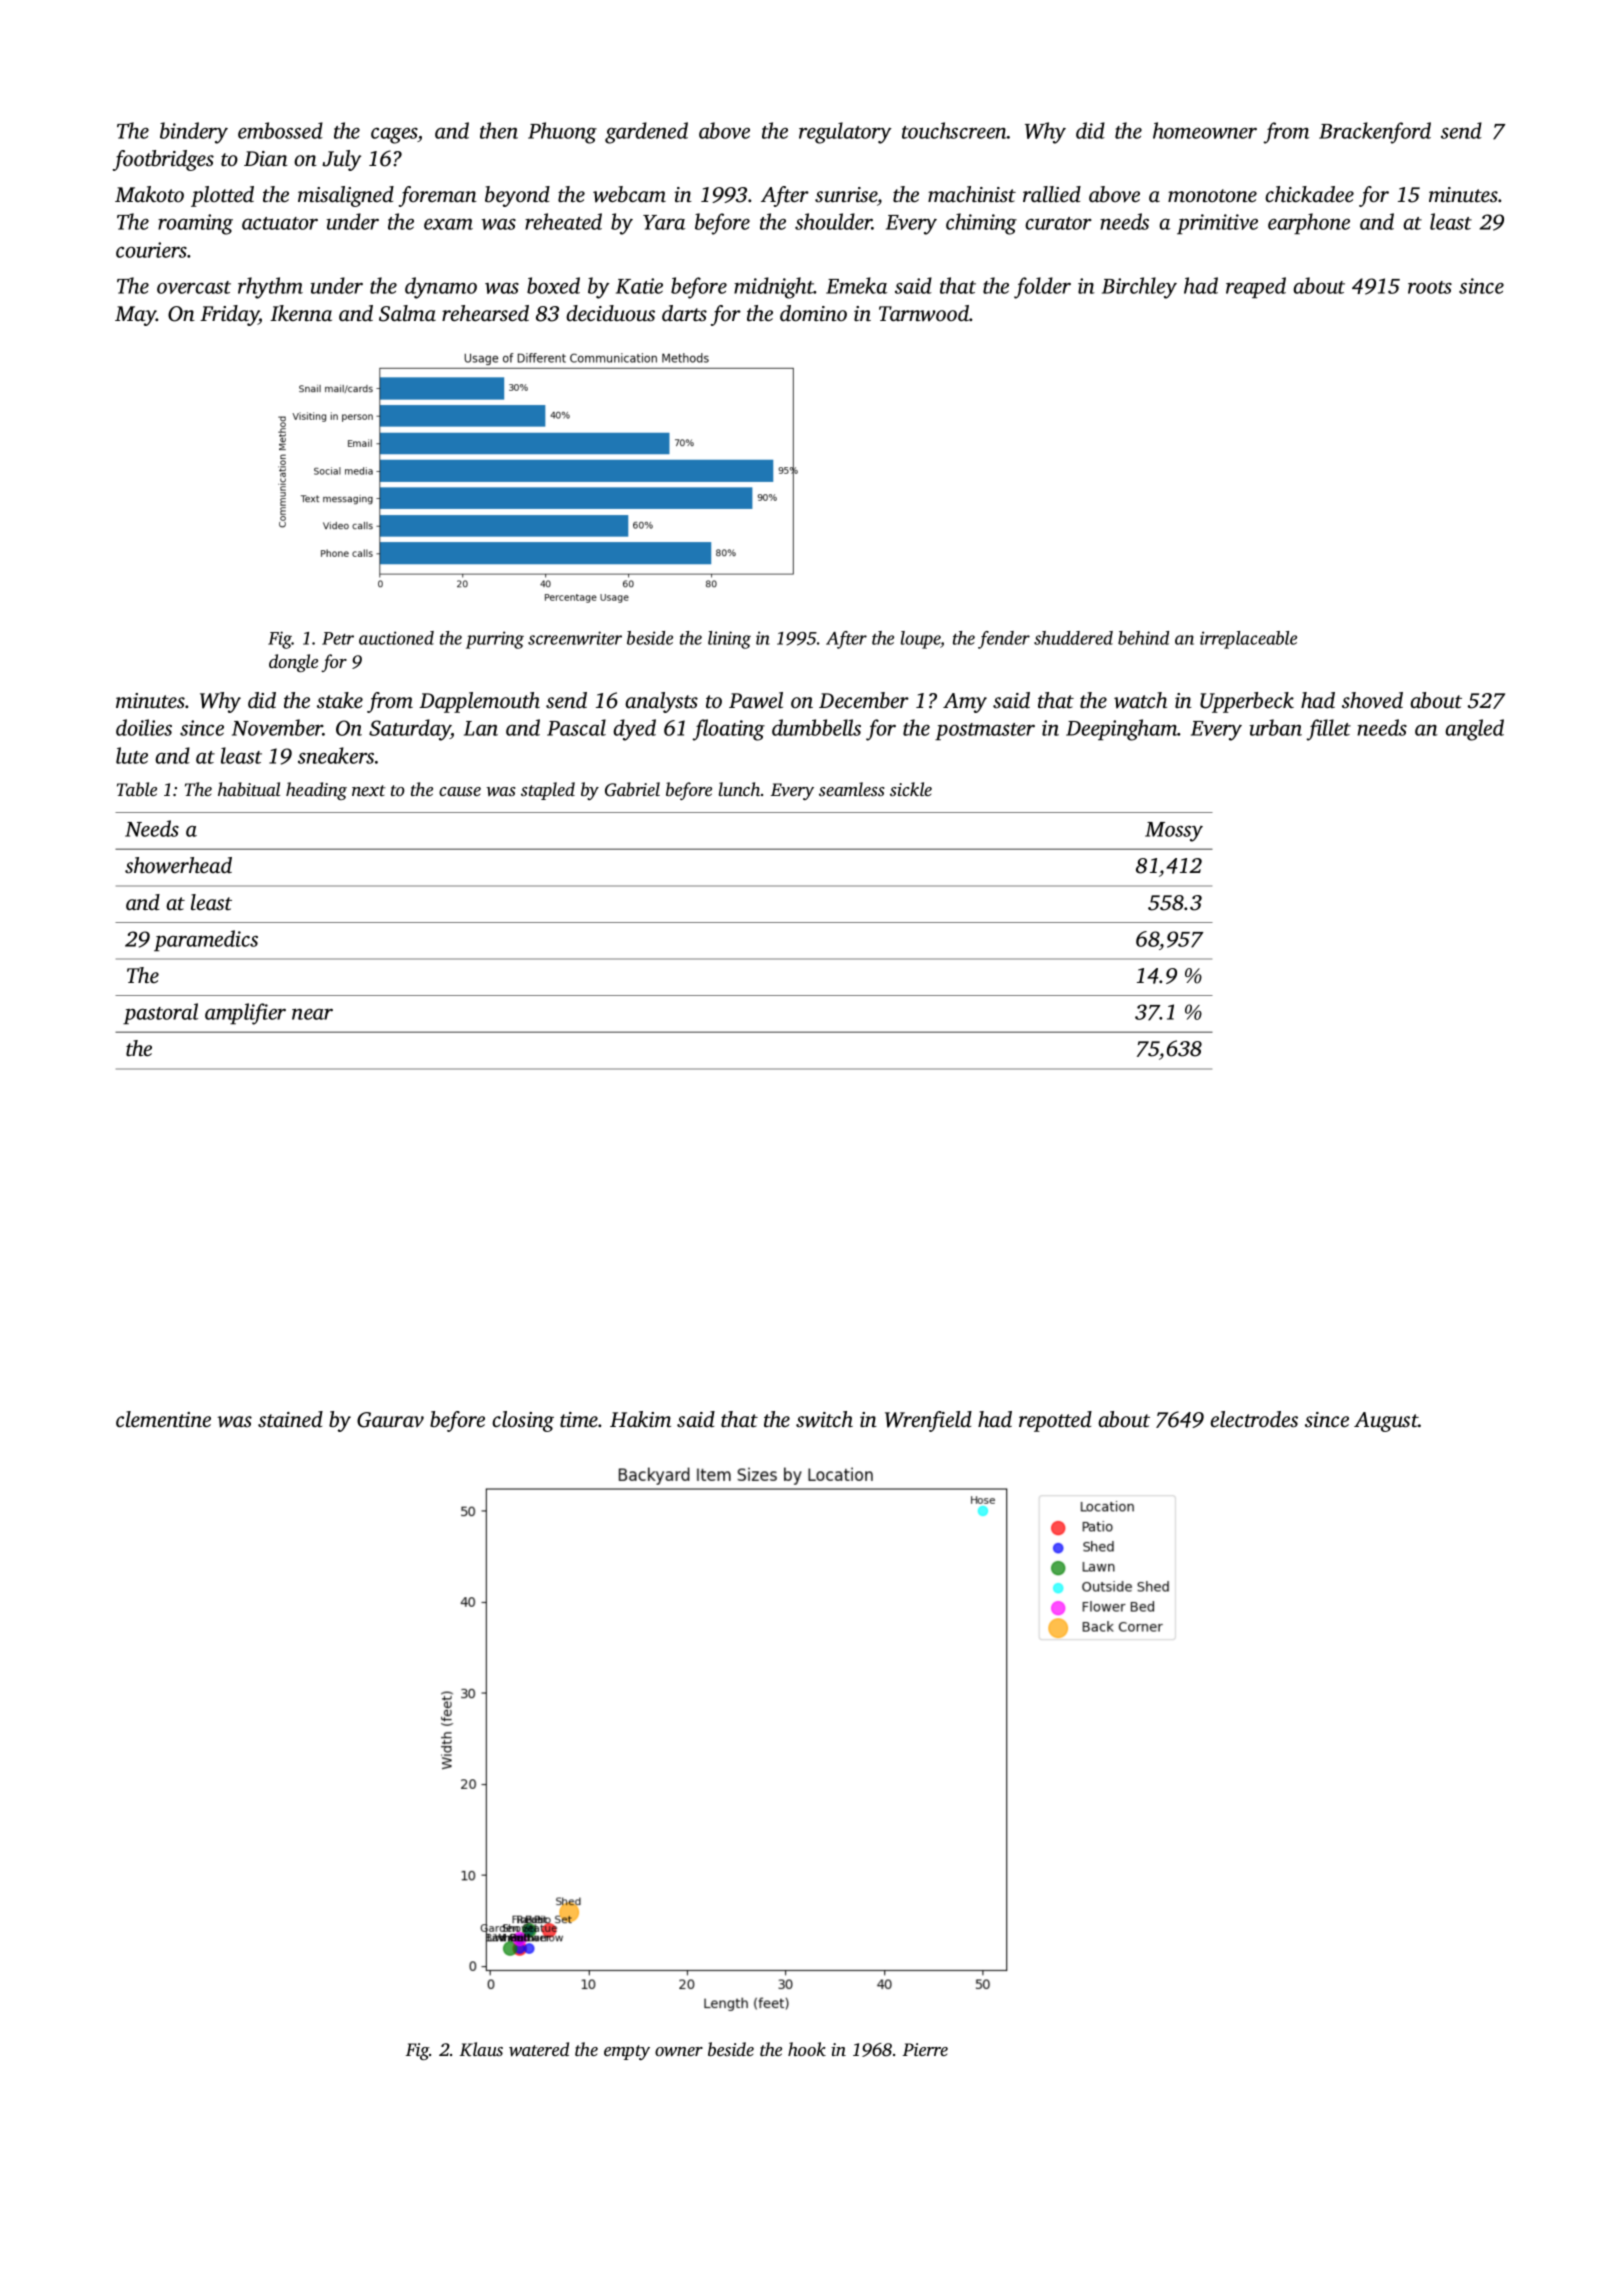  Describe the element at coordinates (562, 133) in the image. I see `Phuong` at that location.
